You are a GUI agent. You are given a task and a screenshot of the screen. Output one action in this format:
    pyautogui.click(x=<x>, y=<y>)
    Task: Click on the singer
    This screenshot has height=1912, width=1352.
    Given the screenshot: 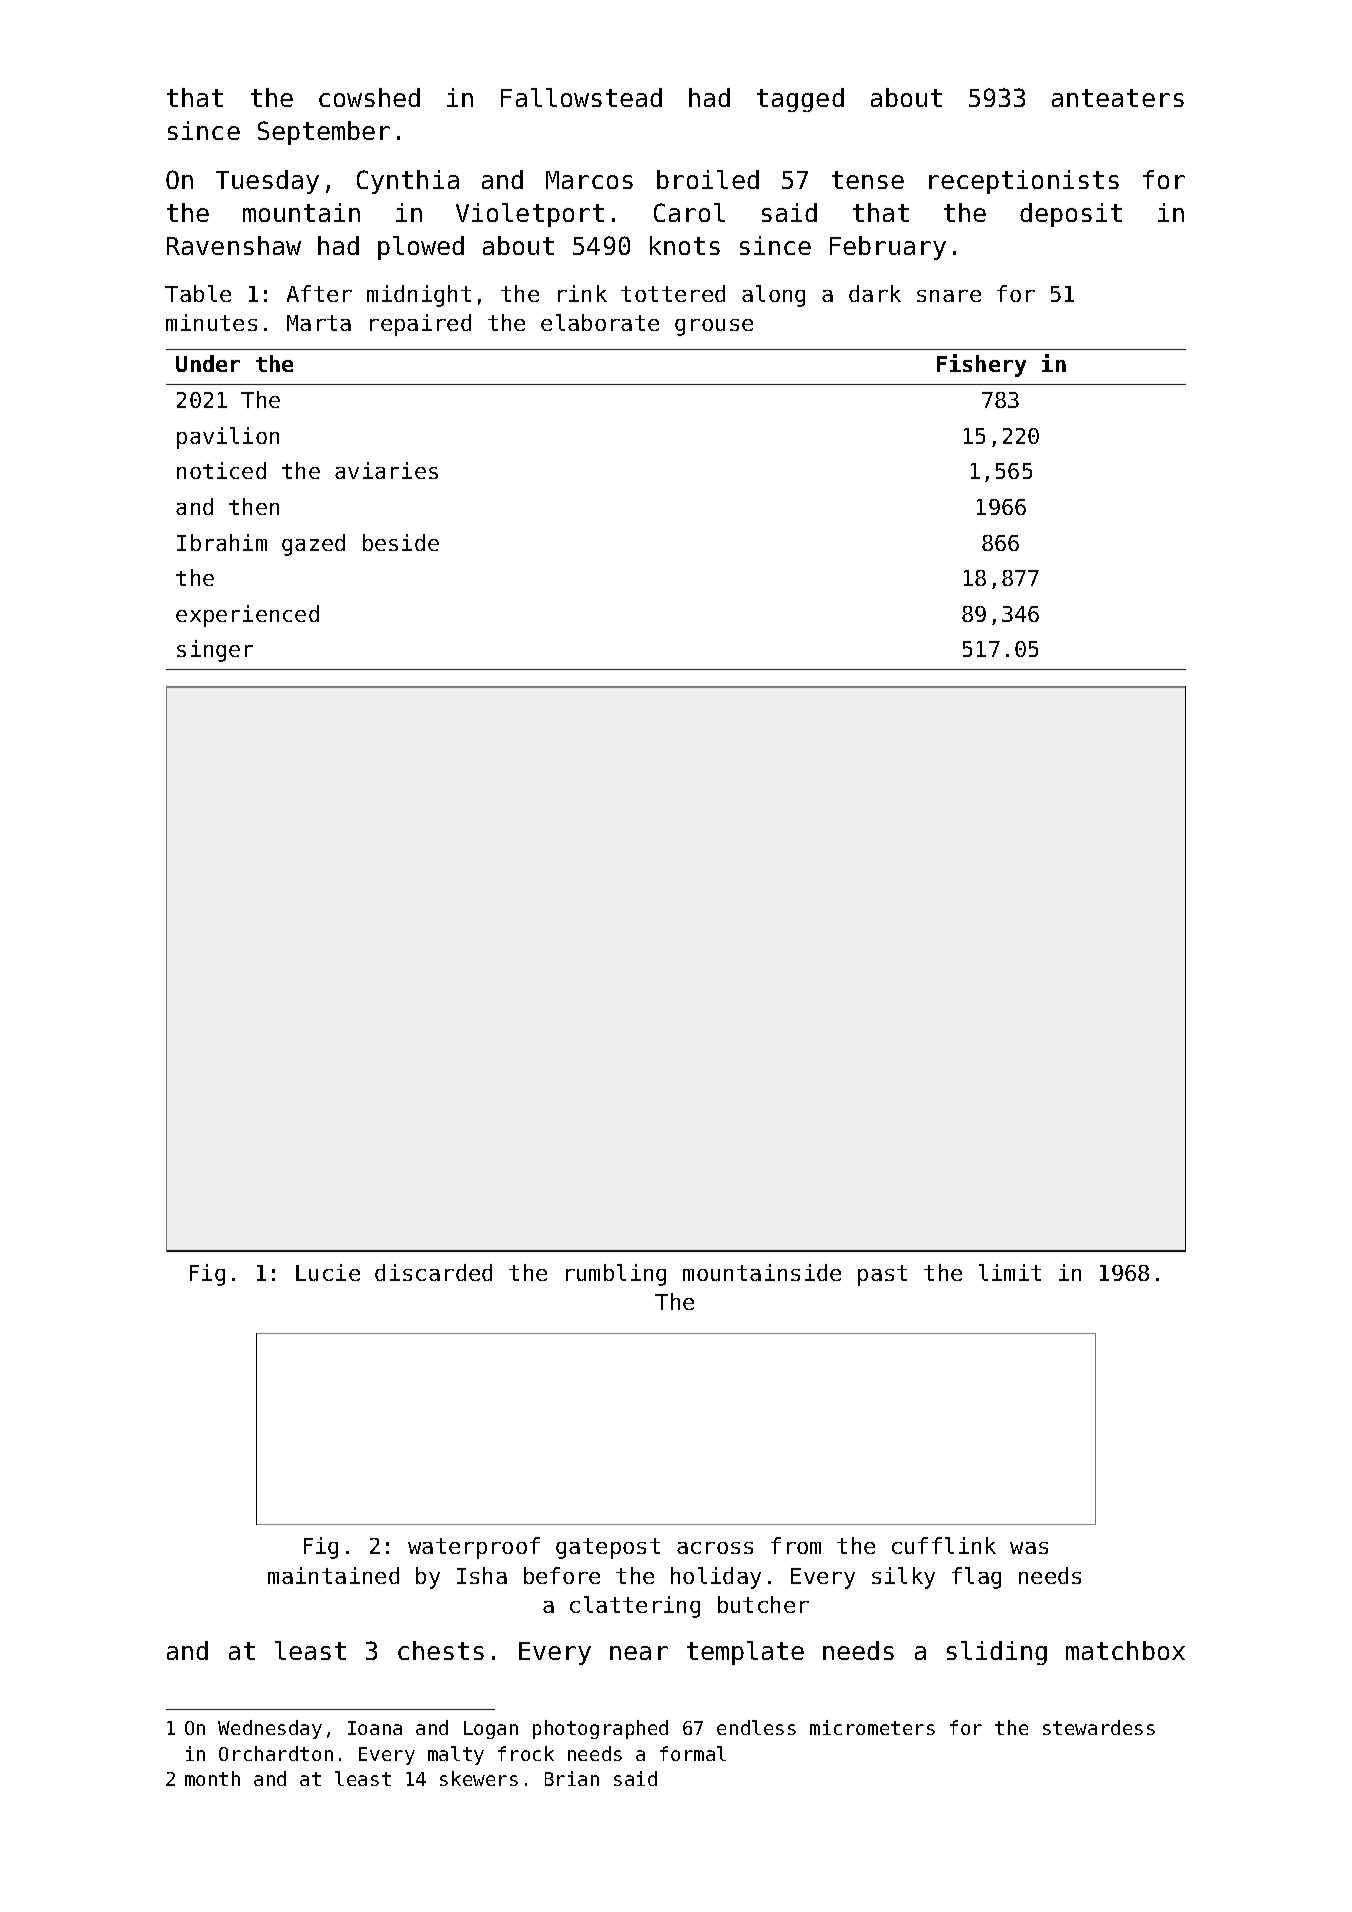 What is the action you would take?
    pyautogui.click(x=215, y=651)
